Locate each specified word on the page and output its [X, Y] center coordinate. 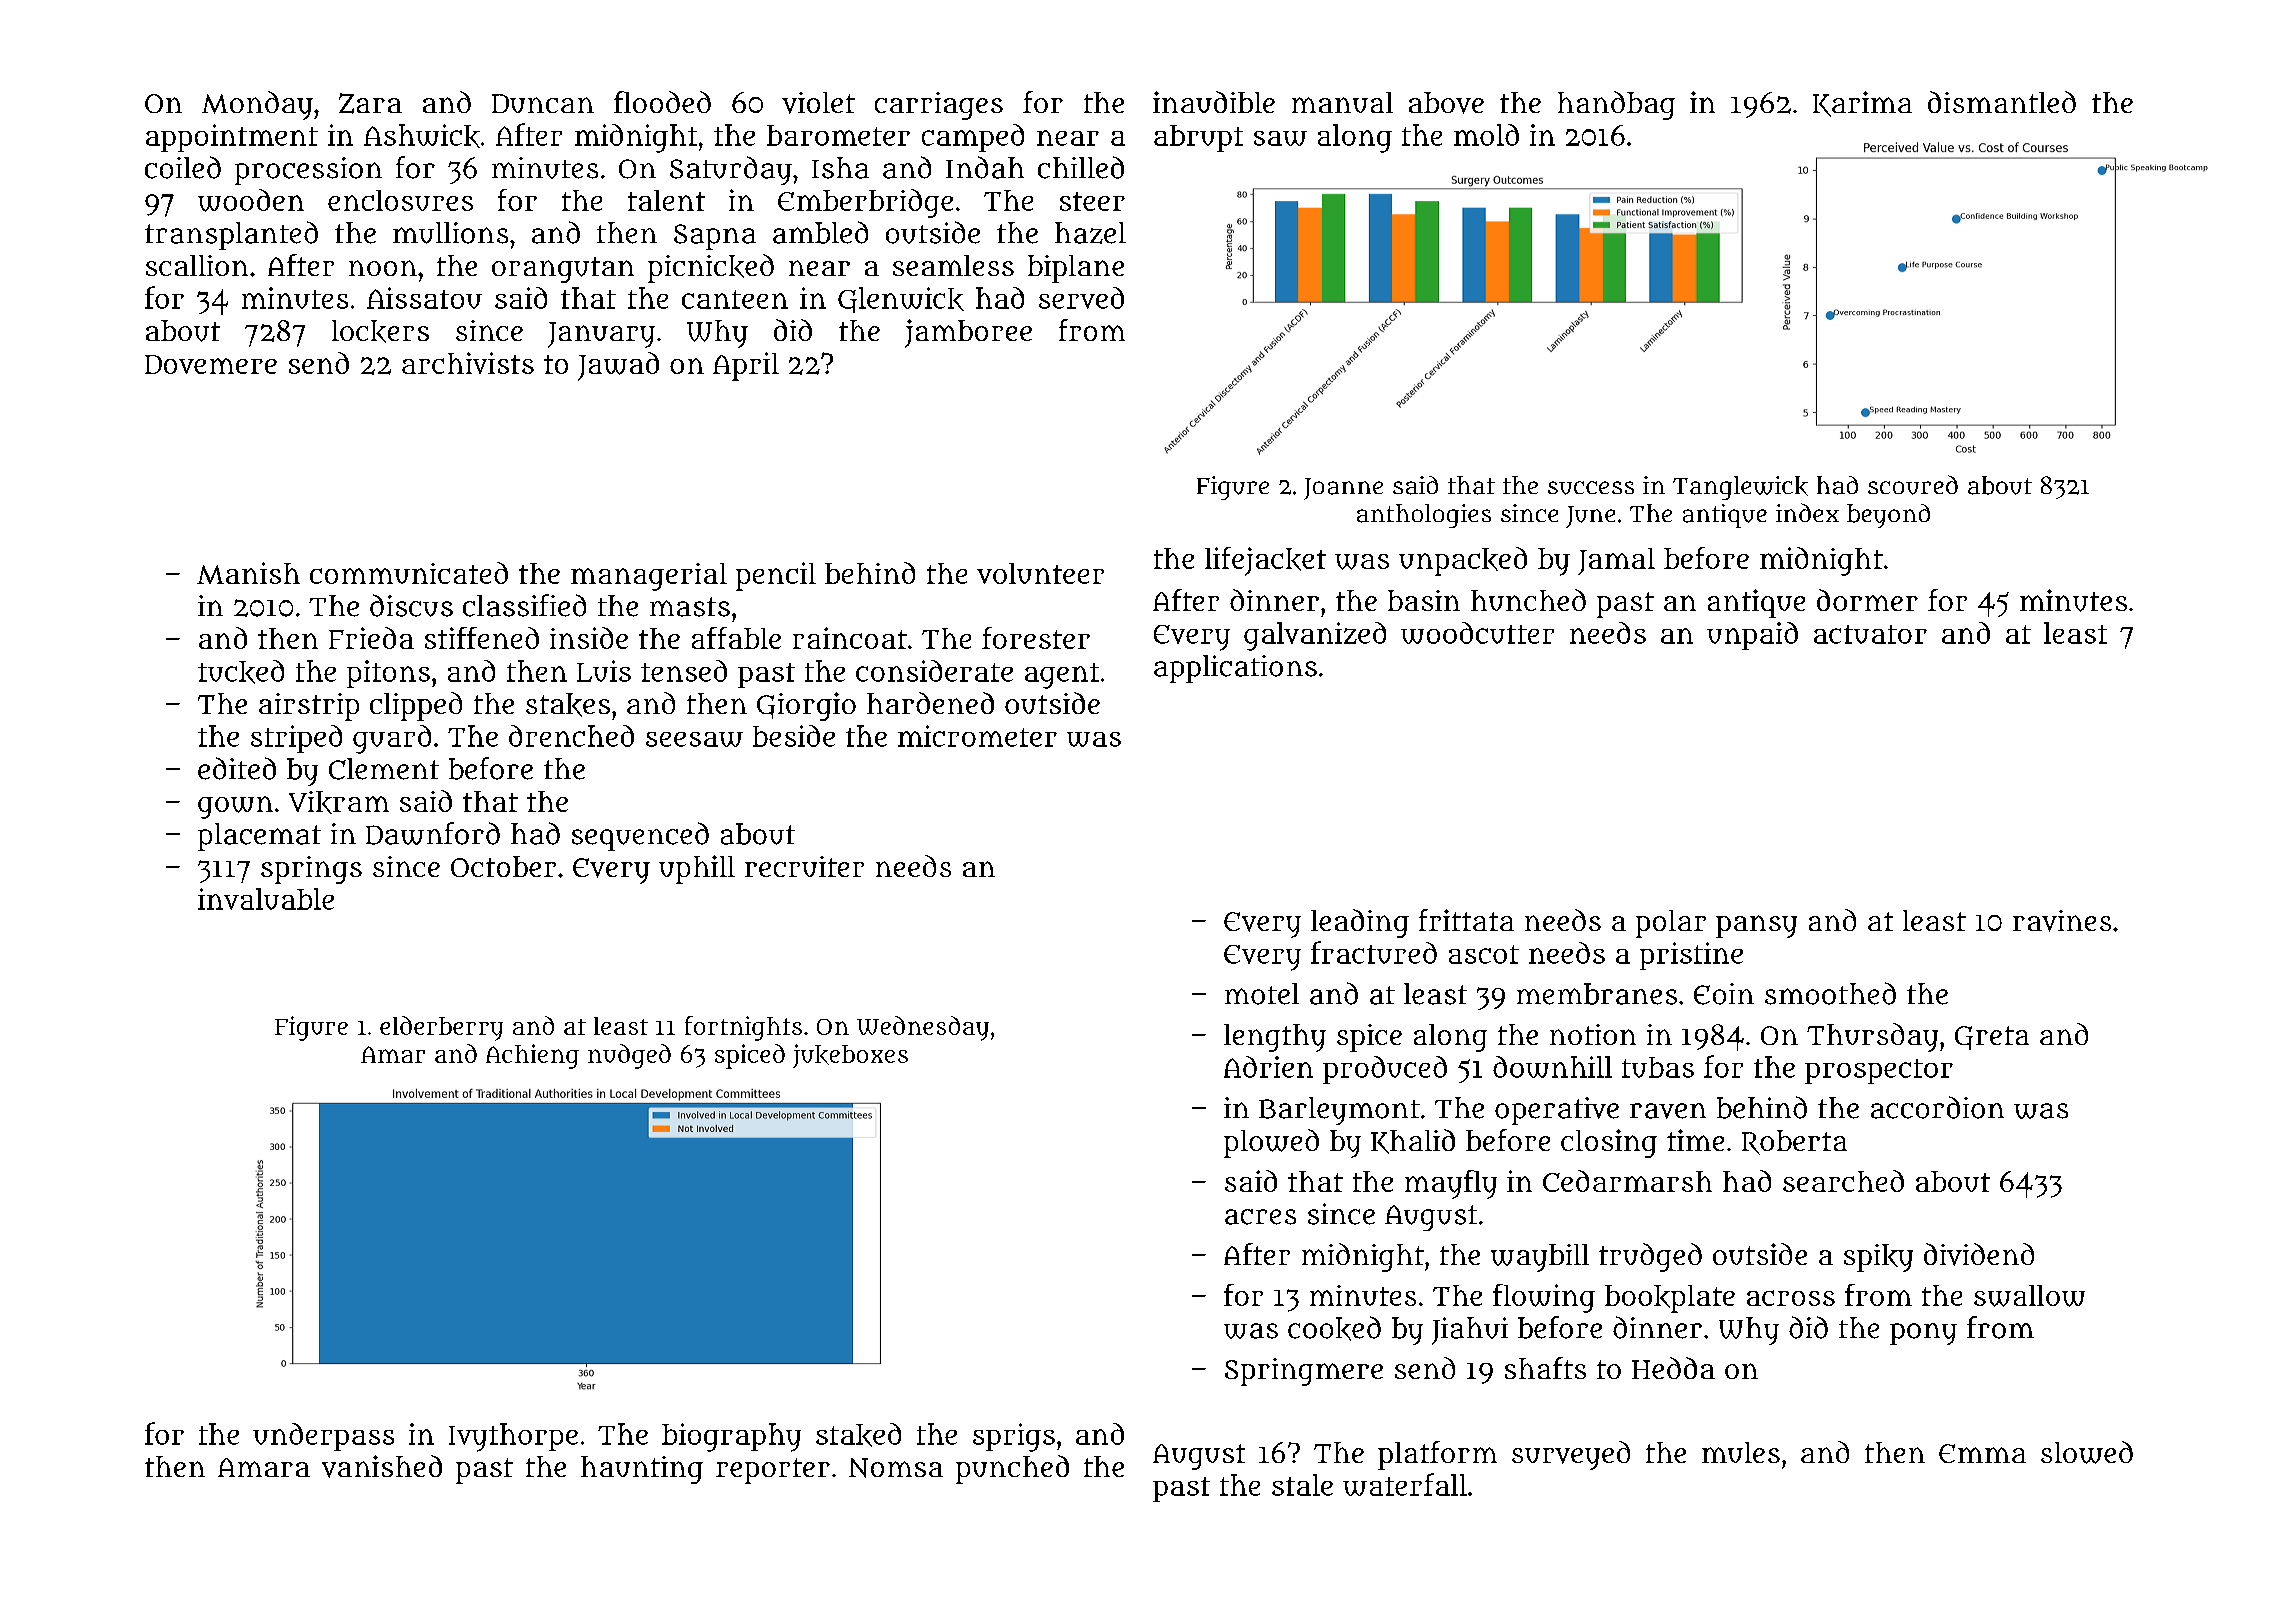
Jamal [1616, 561]
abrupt [1198, 138]
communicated [409, 573]
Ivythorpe [513, 1437]
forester [1036, 638]
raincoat [850, 638]
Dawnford [433, 833]
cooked [1334, 1328]
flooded [662, 102]
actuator [1870, 634]
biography [731, 1437]
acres [1260, 1217]
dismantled [2002, 102]
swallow [2029, 1296]
